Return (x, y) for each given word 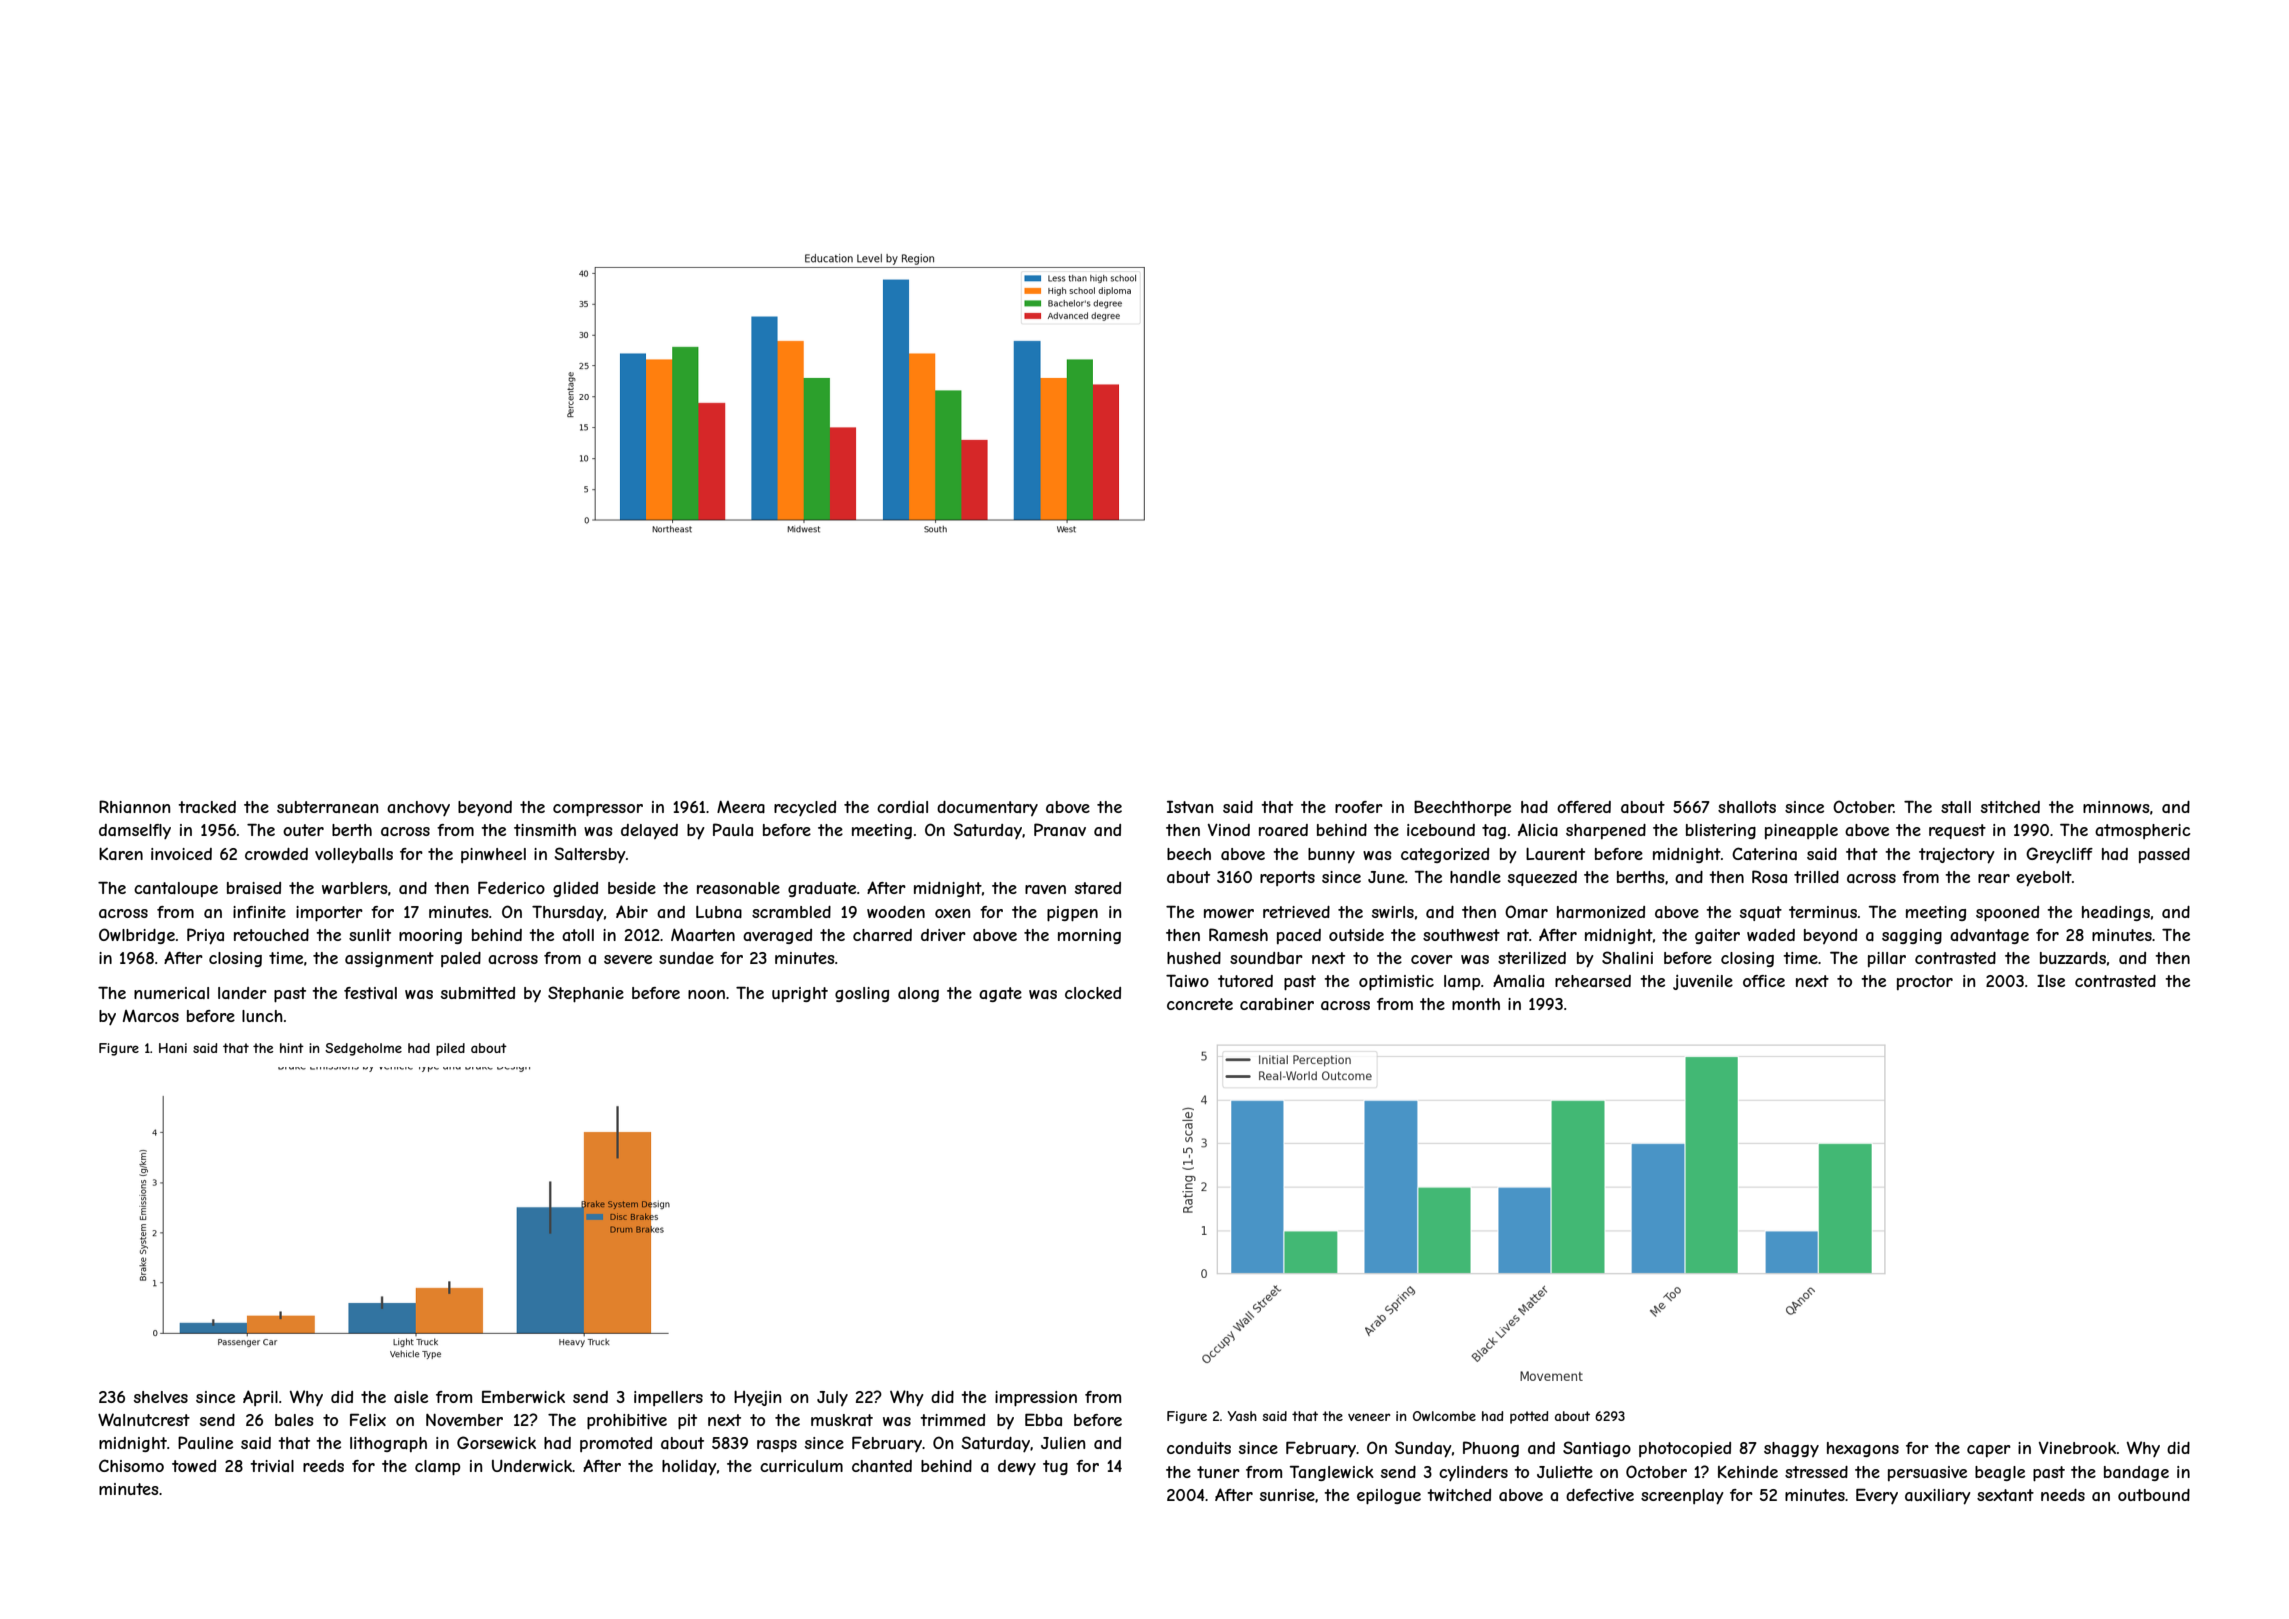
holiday (689, 1468)
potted (1529, 1417)
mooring (430, 936)
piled (450, 1049)
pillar (1887, 959)
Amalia (1518, 980)
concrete (1200, 1004)
